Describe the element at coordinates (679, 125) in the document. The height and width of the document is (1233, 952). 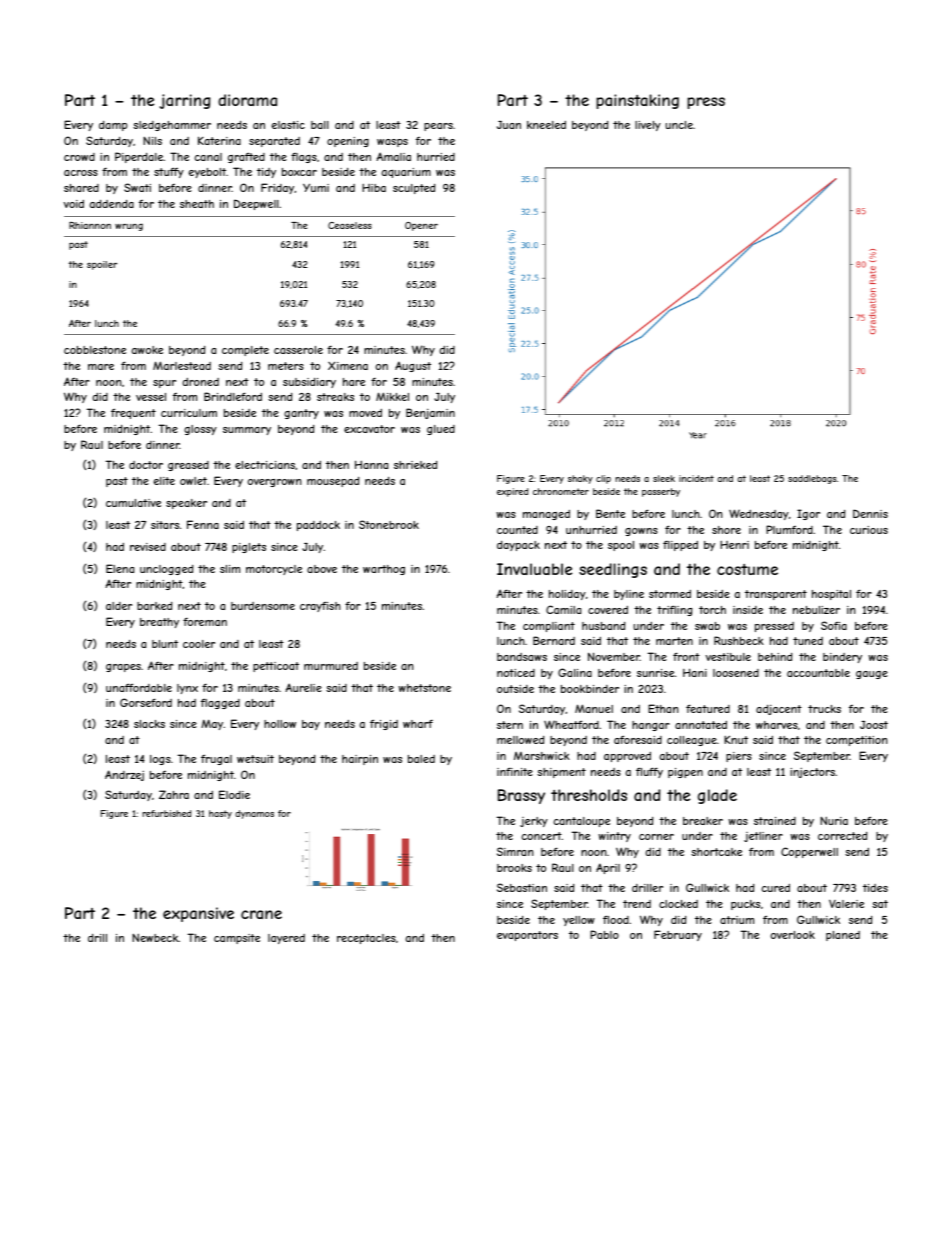
I see `uncle` at that location.
